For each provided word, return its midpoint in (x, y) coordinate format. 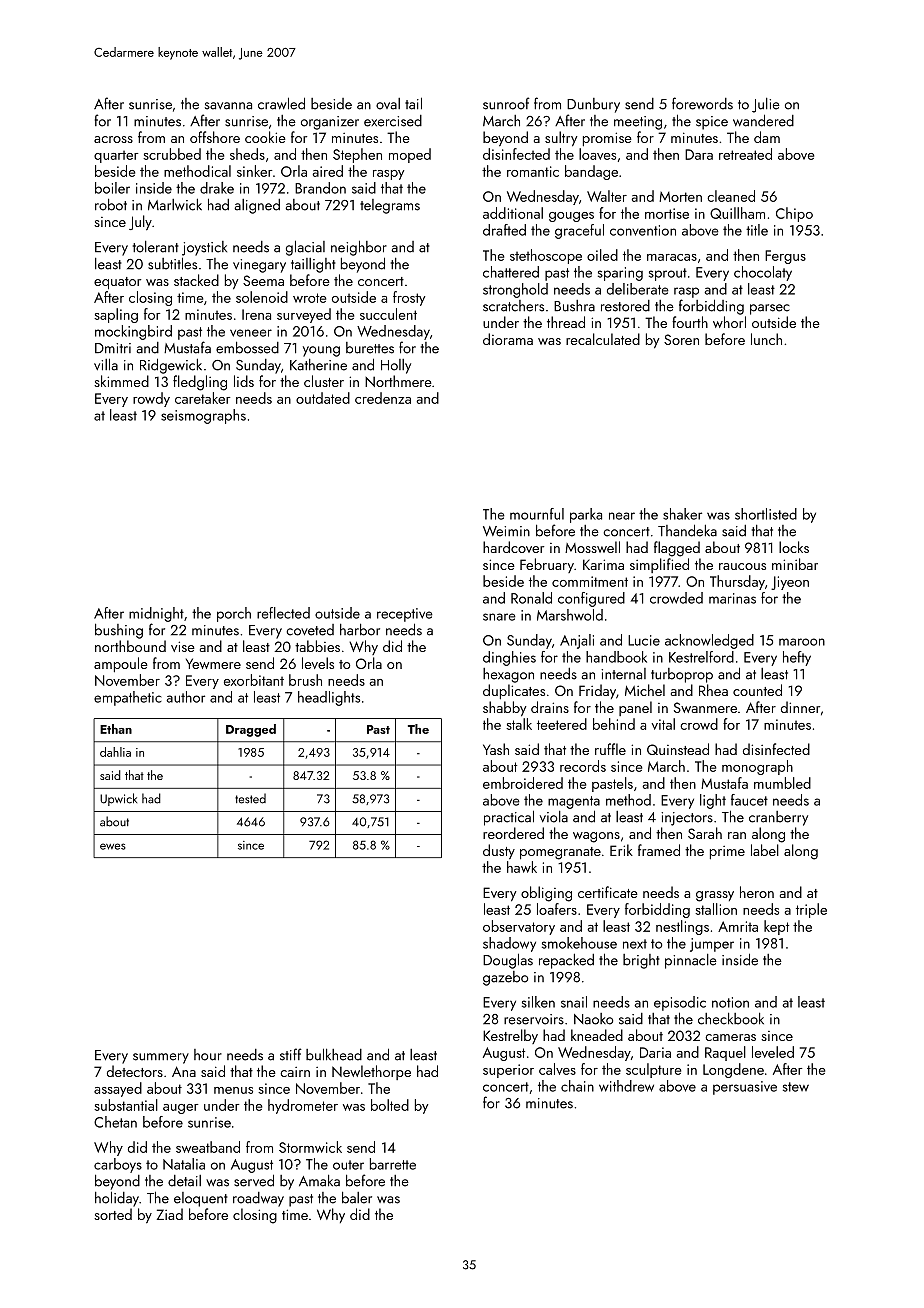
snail (574, 1002)
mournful (537, 514)
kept (776, 927)
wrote (309, 298)
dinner (800, 707)
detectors (135, 1071)
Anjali (577, 641)
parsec (770, 309)
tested (250, 798)
